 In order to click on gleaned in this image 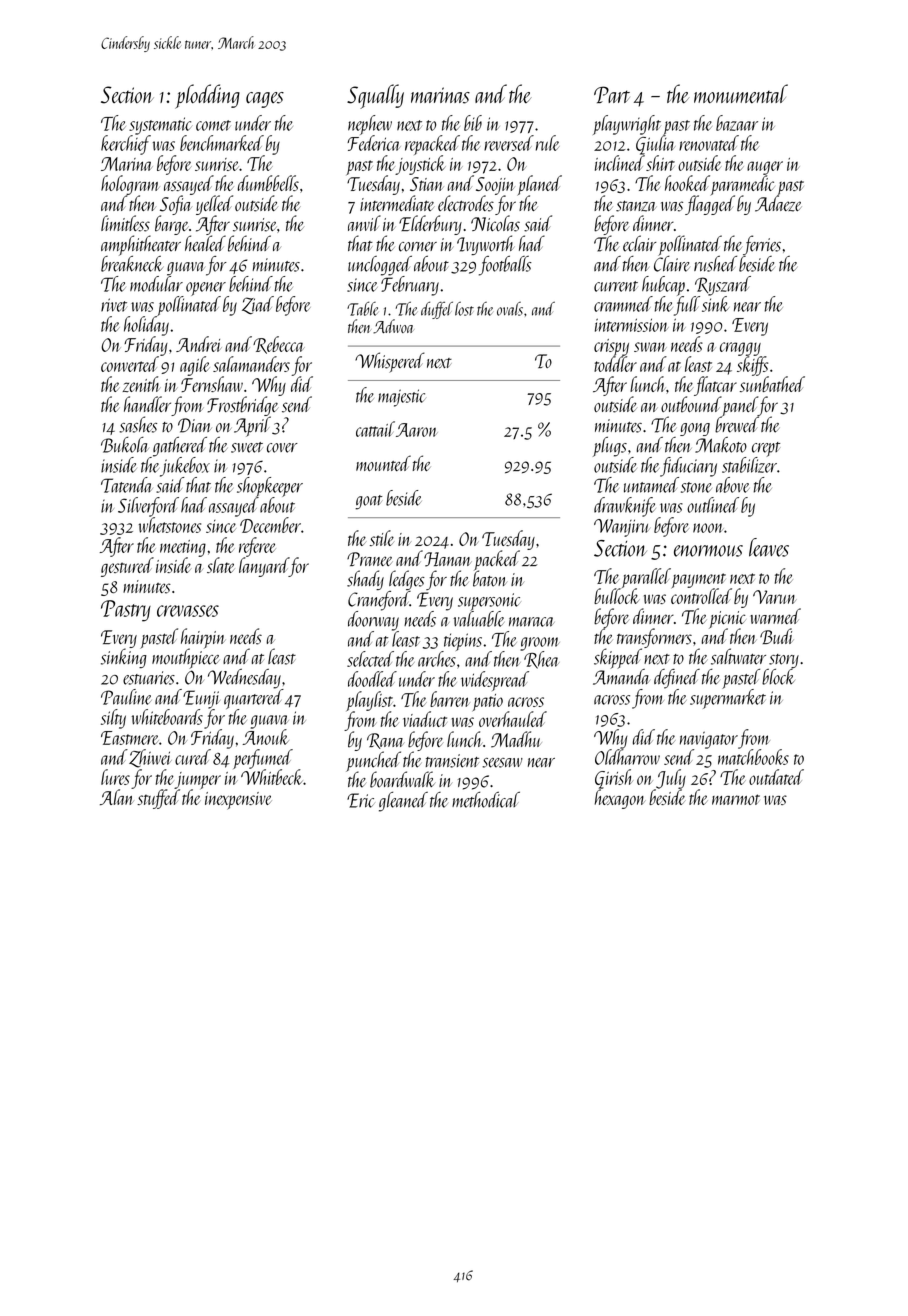, I will do `click(403, 802)`.
